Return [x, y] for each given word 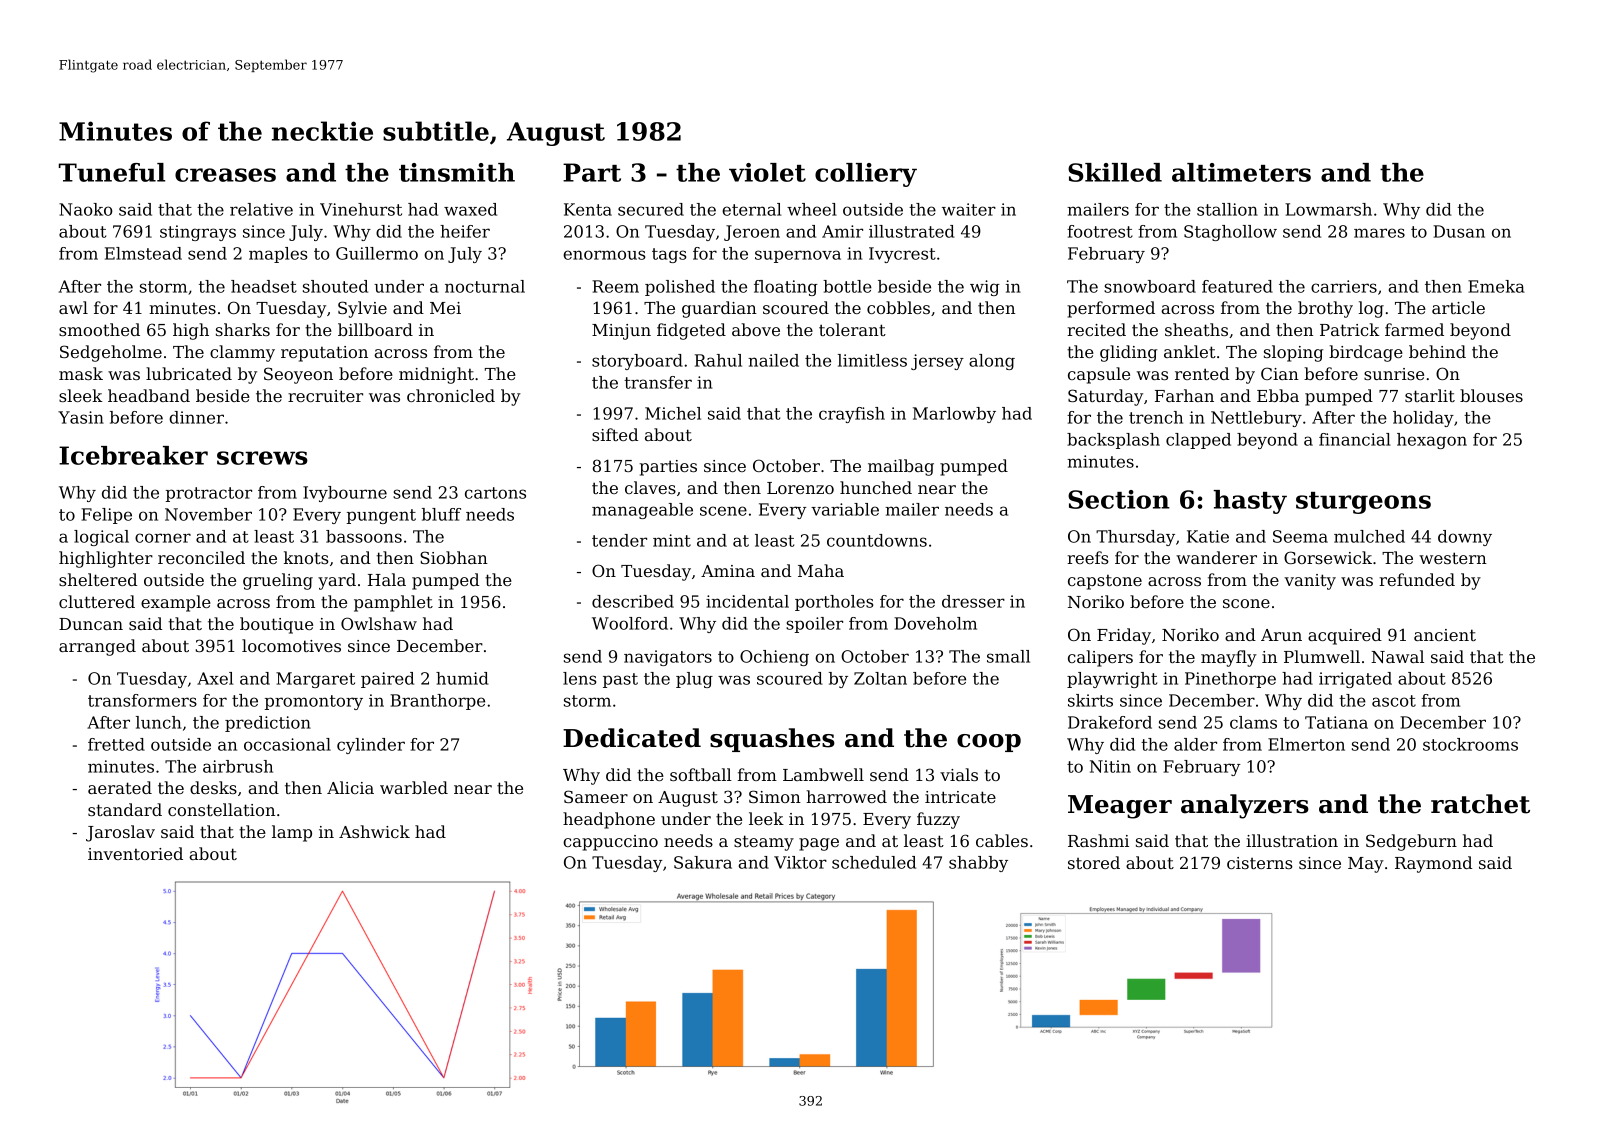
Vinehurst [361, 209]
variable [845, 509]
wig [985, 288]
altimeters [1241, 172]
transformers [142, 700]
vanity [1310, 582]
